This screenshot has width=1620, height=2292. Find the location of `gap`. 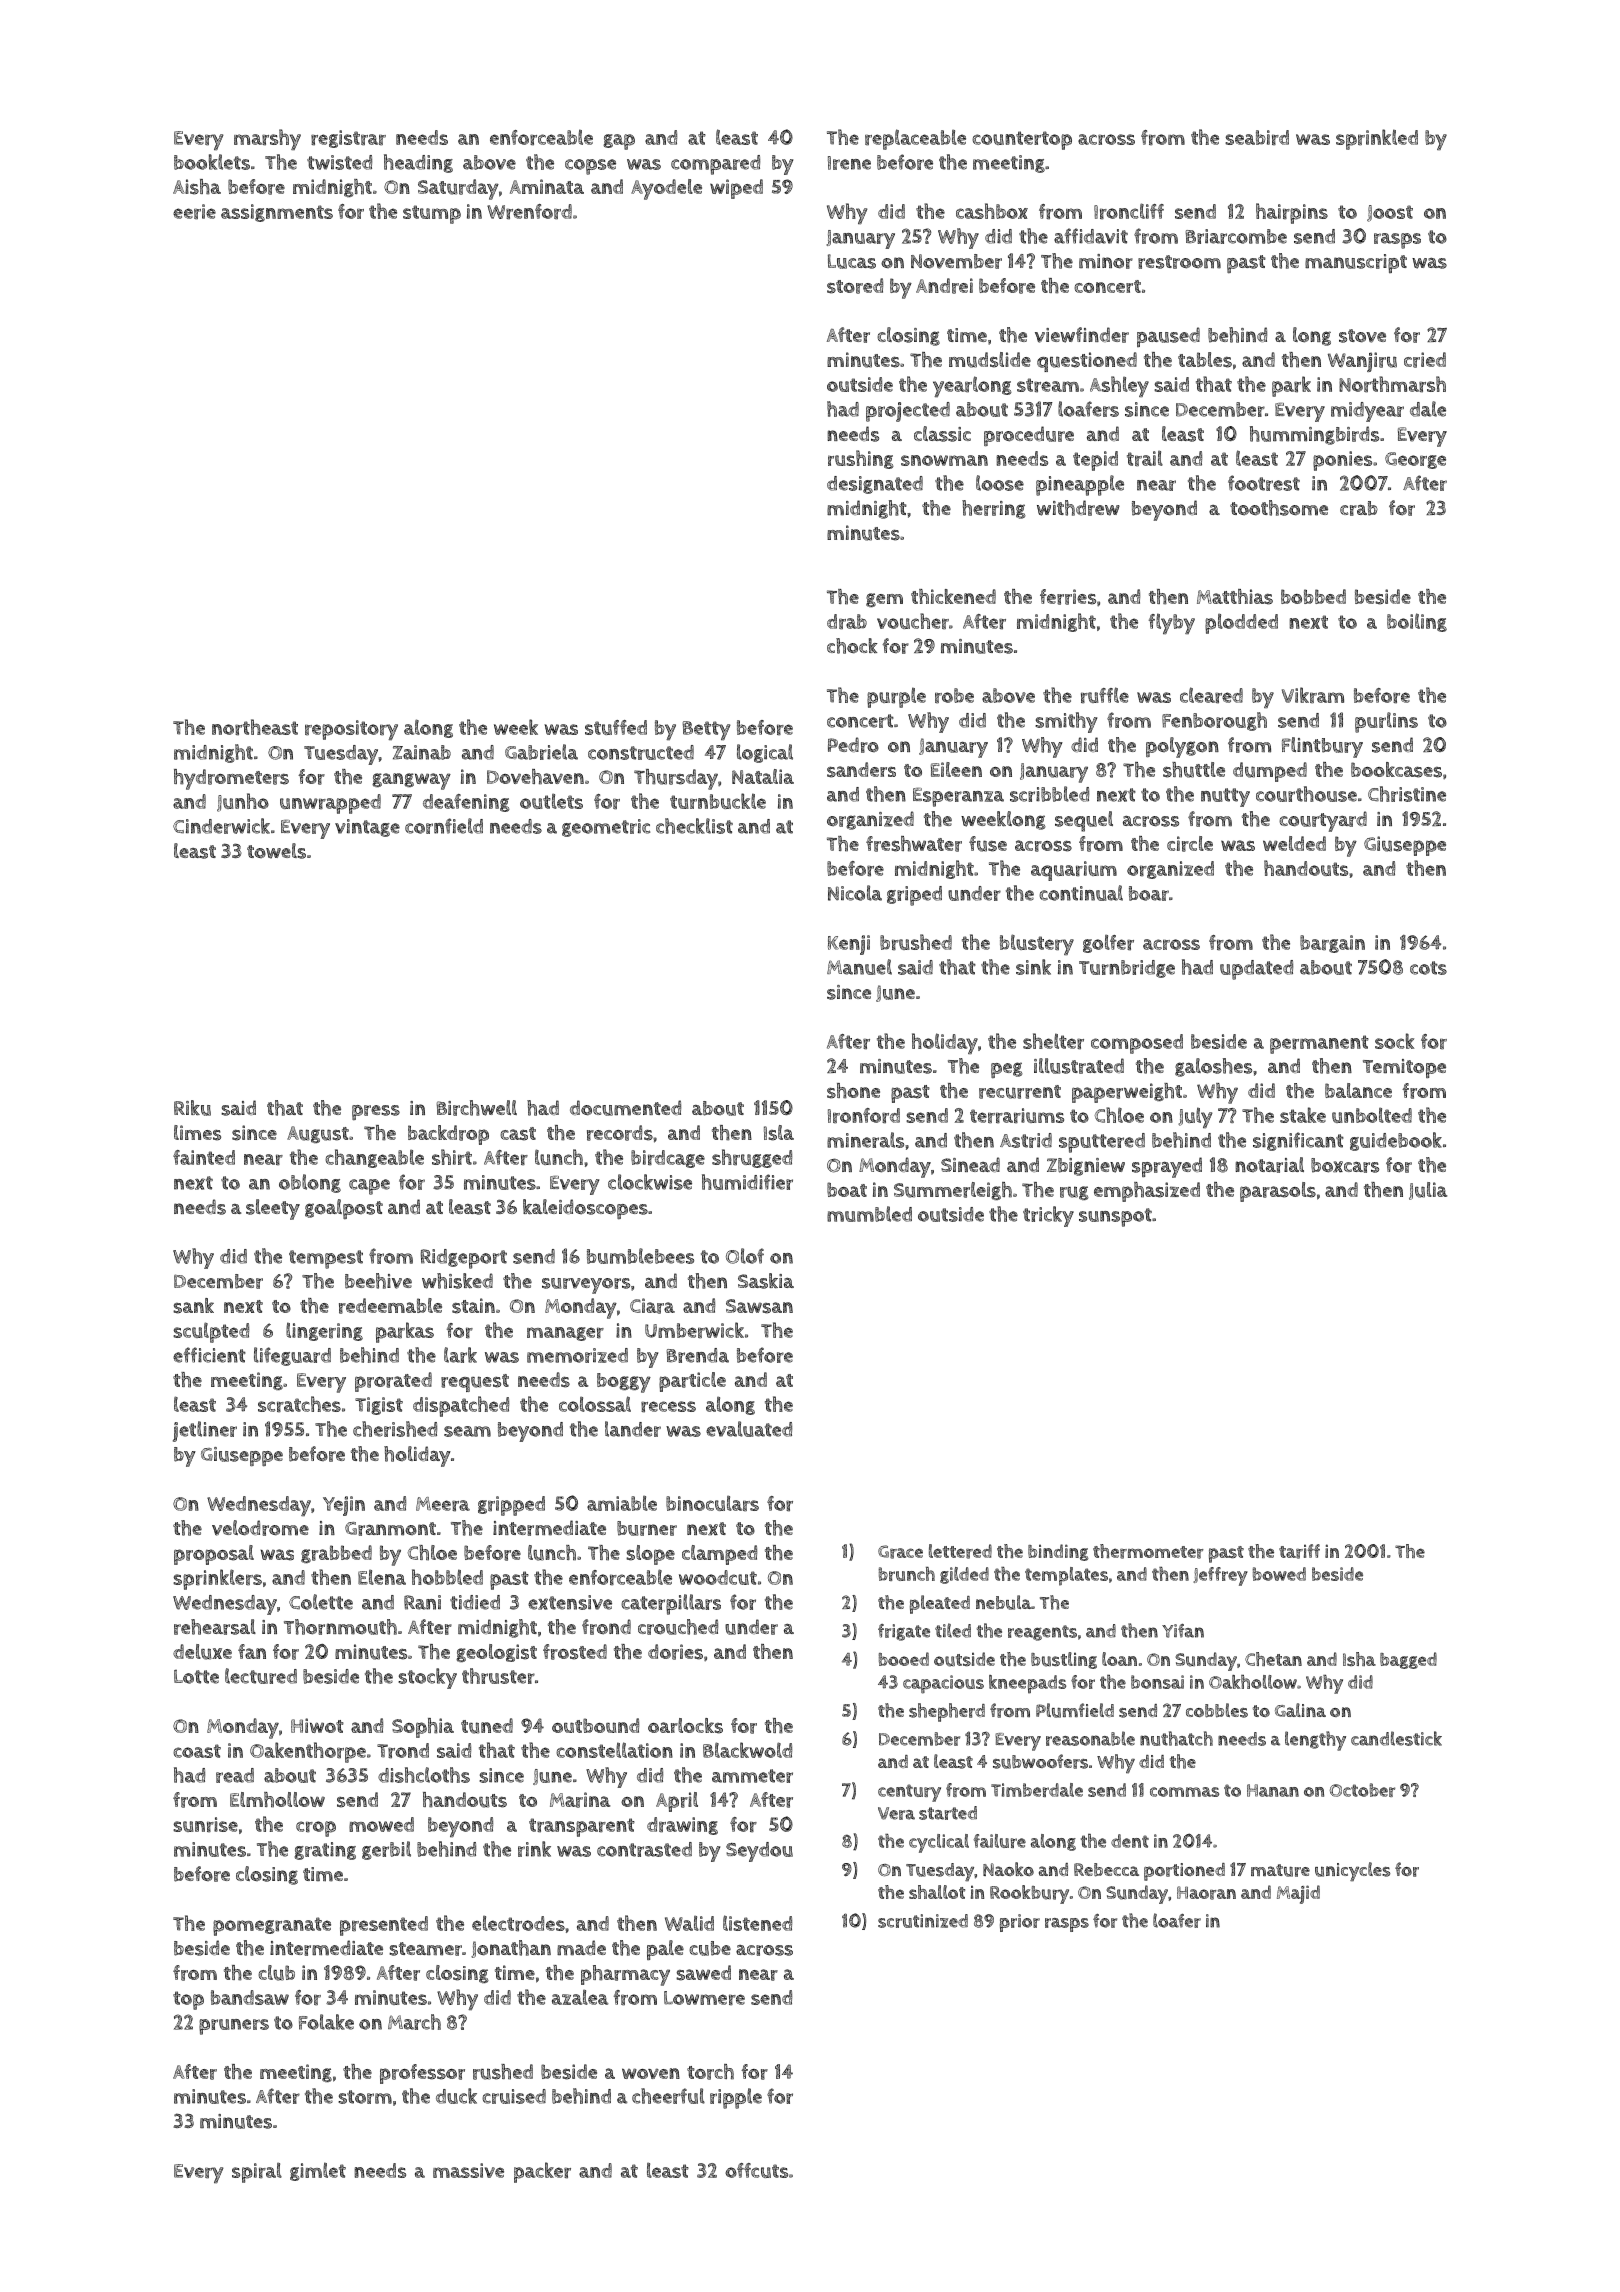

gap is located at coordinates (619, 142).
